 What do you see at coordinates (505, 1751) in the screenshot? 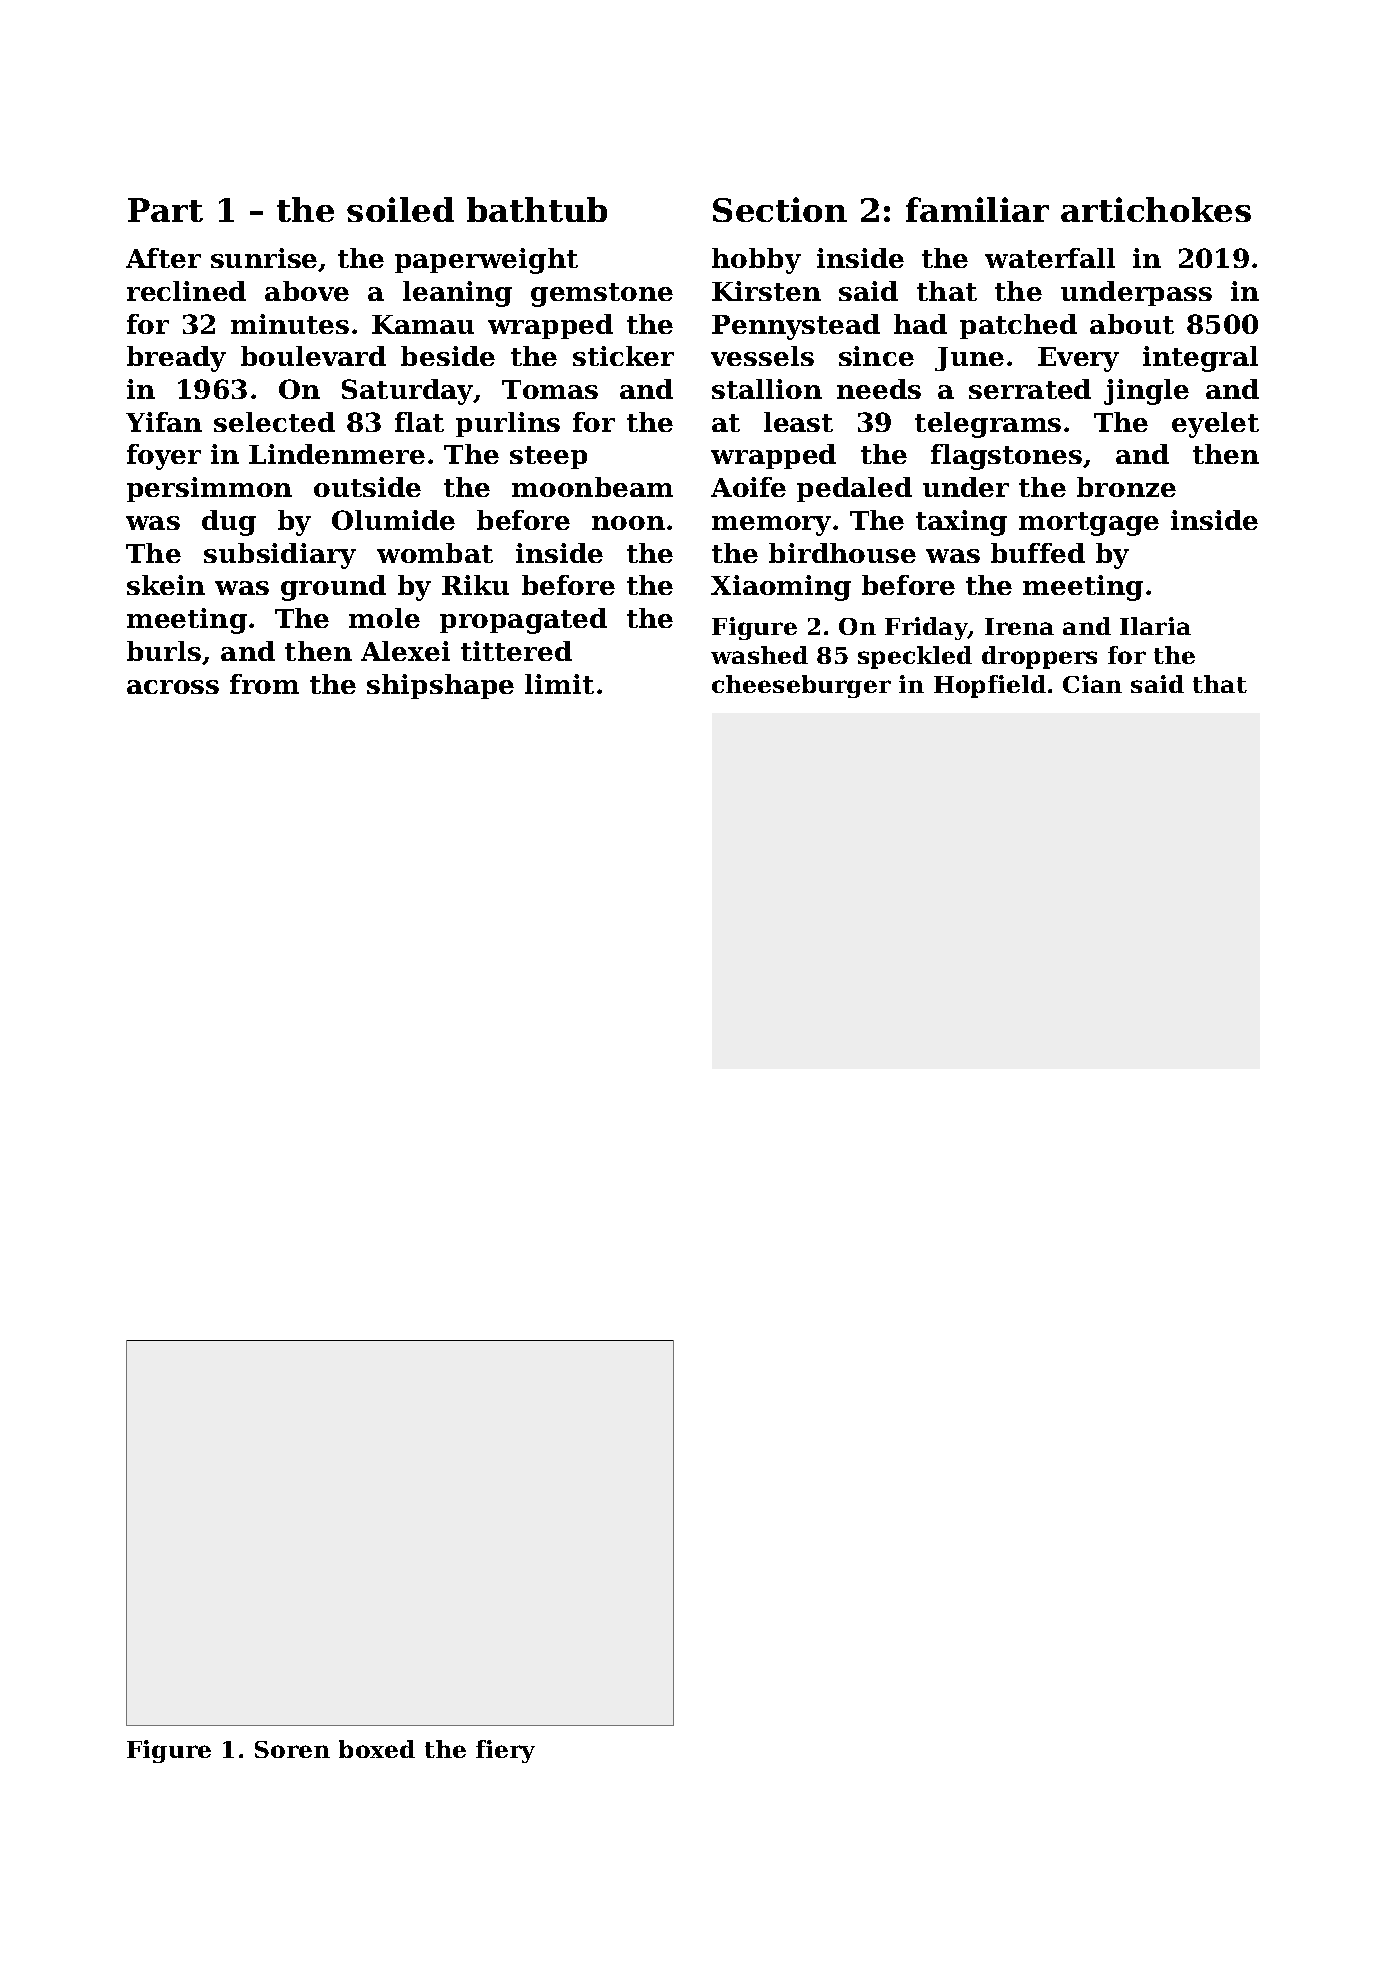
I see `fiery` at bounding box center [505, 1751].
